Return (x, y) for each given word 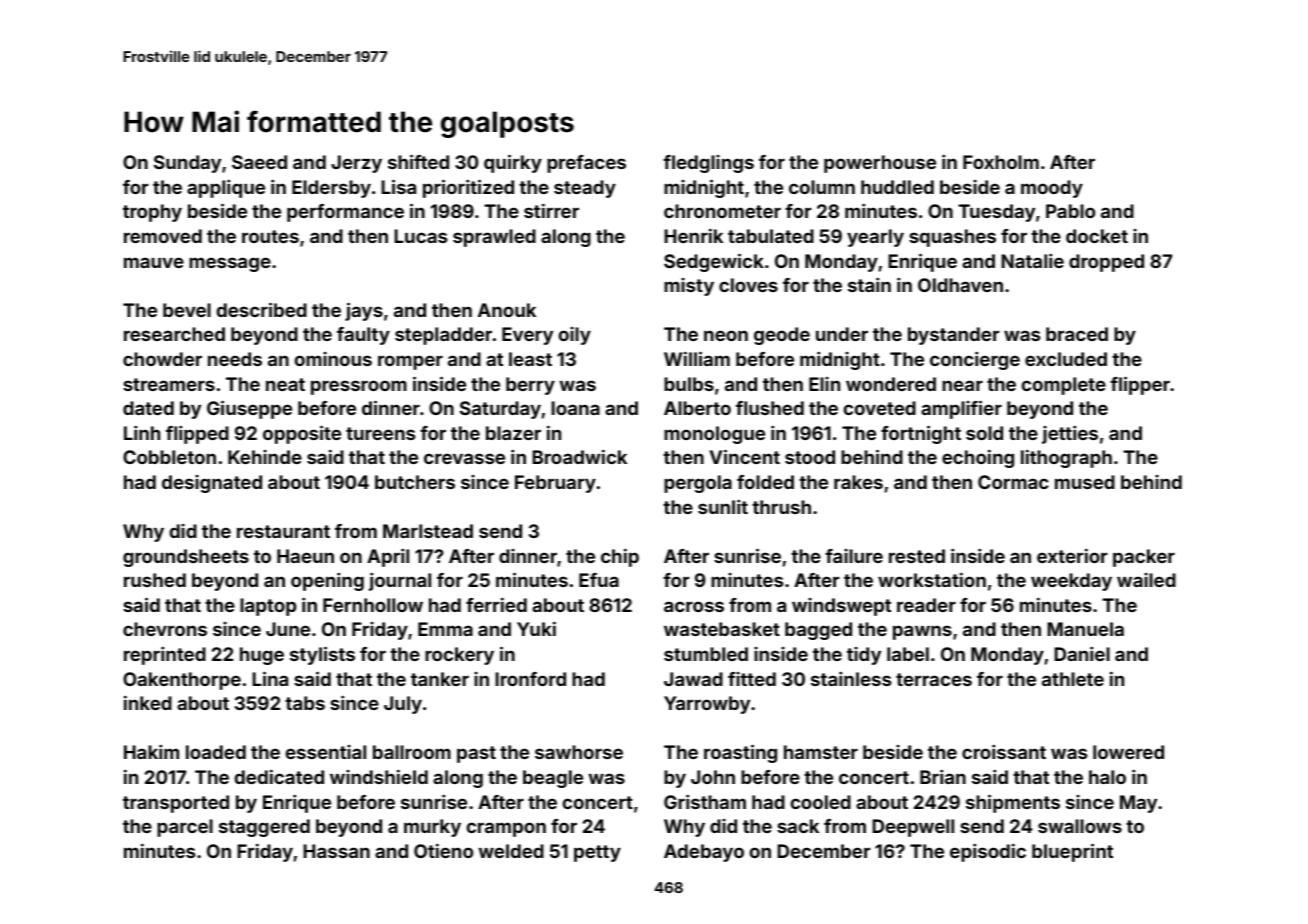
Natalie (1032, 261)
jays (364, 311)
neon (726, 335)
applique (226, 189)
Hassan (336, 851)
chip (620, 557)
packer (1144, 558)
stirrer (551, 210)
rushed (155, 580)
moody (1052, 189)
